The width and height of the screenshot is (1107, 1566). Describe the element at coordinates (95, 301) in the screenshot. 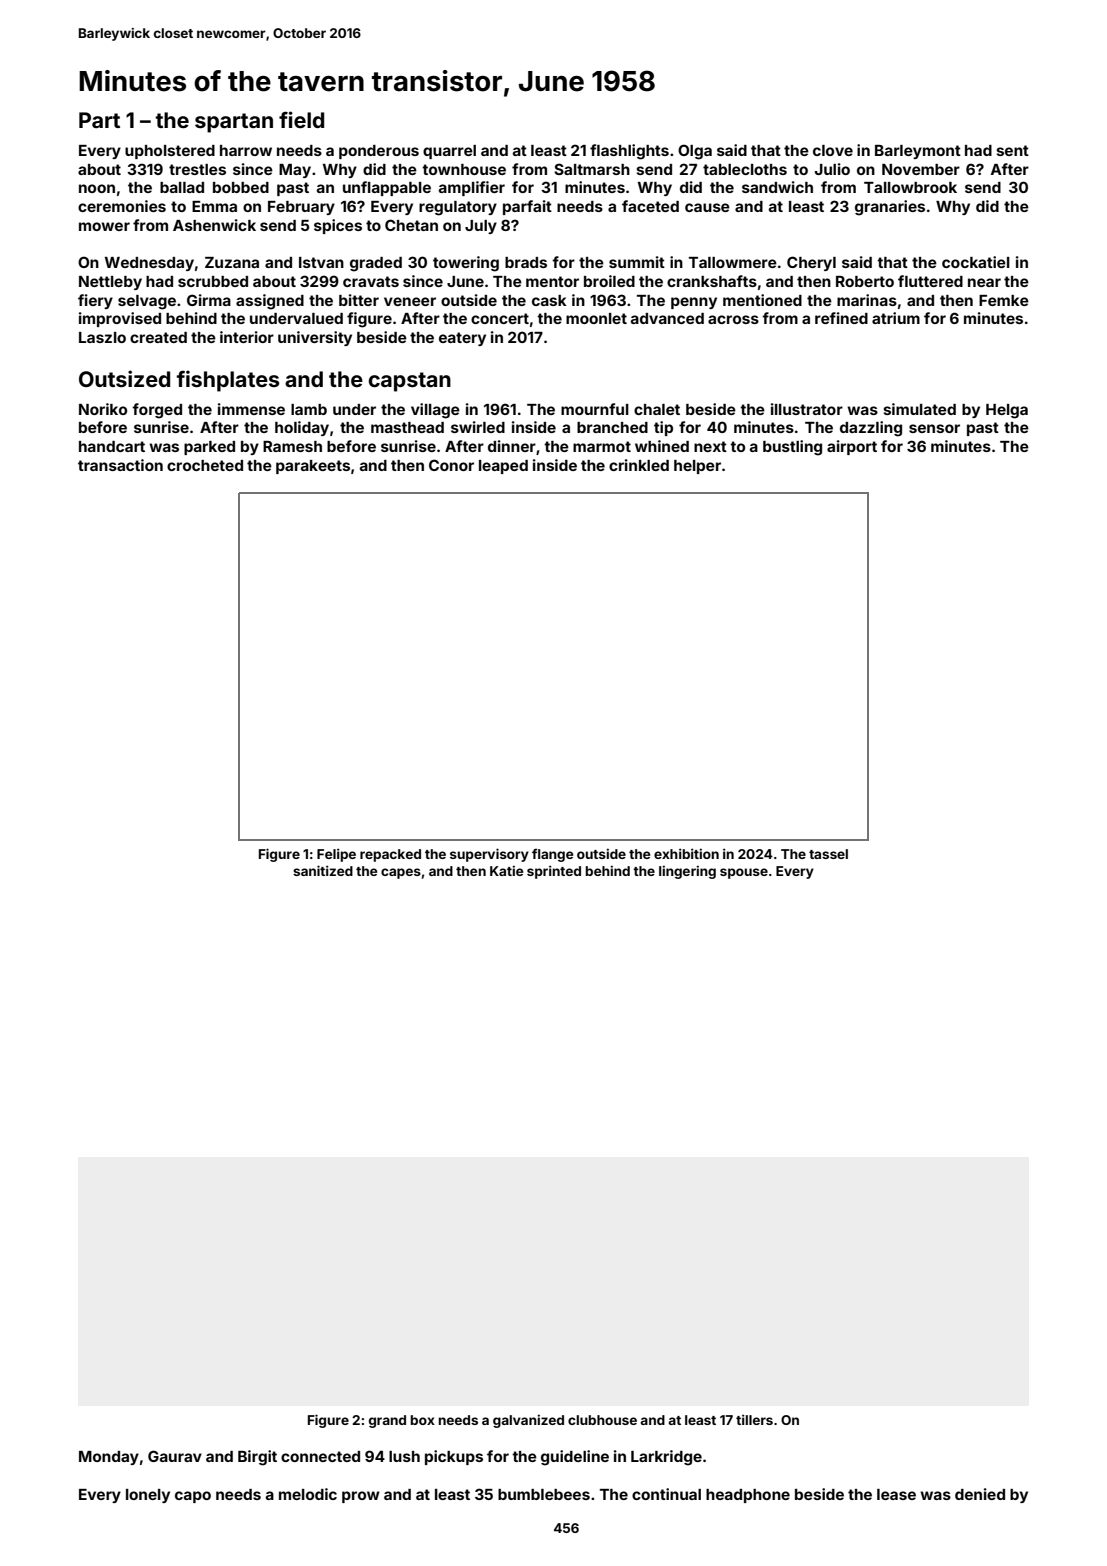

I see `fiery` at that location.
